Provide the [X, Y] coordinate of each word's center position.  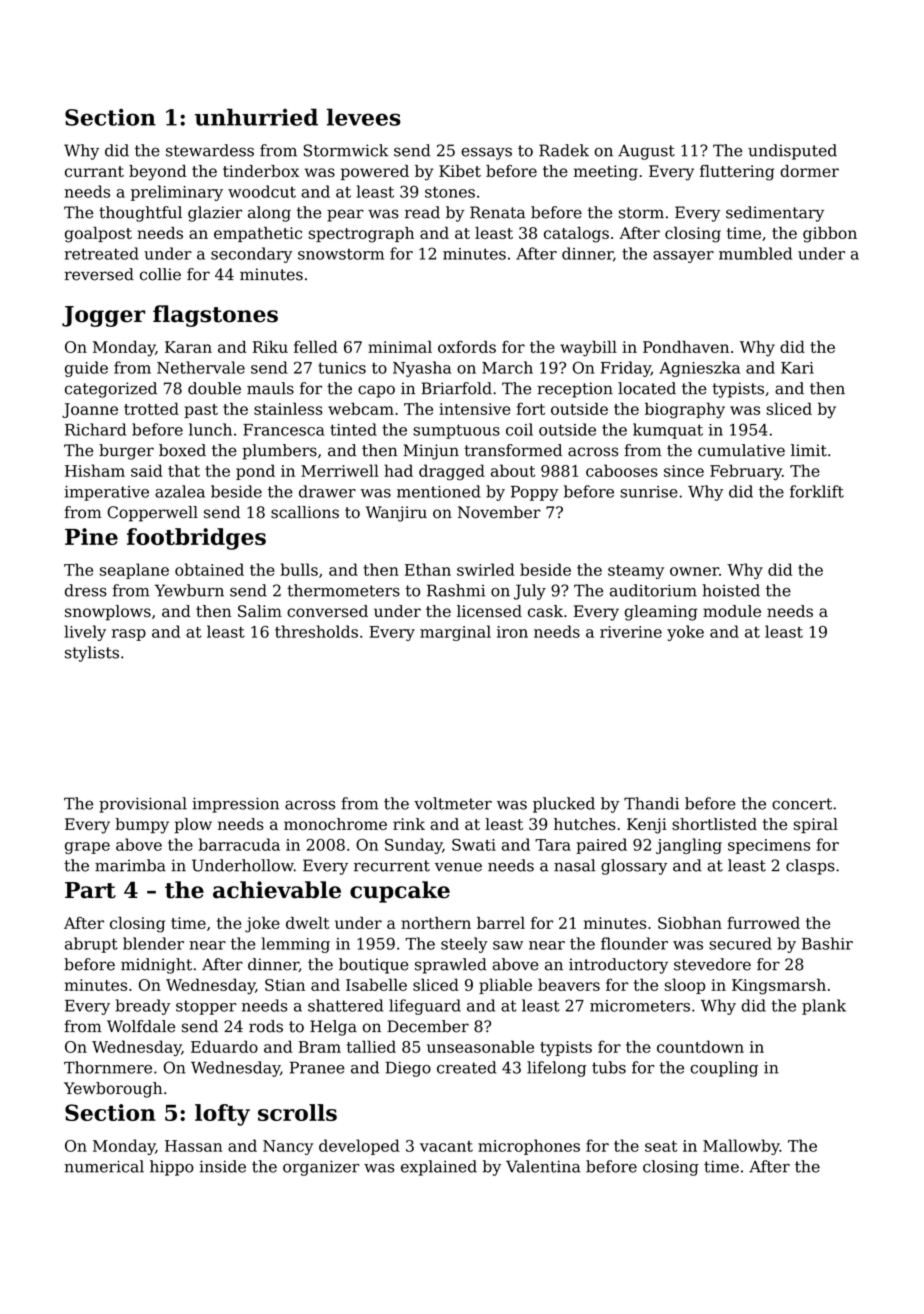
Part [90, 890]
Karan [188, 347]
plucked [564, 805]
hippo [172, 1168]
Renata [497, 212]
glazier [215, 214]
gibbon [830, 235]
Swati [474, 845]
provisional [143, 805]
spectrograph [361, 235]
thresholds [316, 631]
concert [802, 804]
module [732, 611]
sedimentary [775, 214]
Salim [260, 611]
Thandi [651, 803]
